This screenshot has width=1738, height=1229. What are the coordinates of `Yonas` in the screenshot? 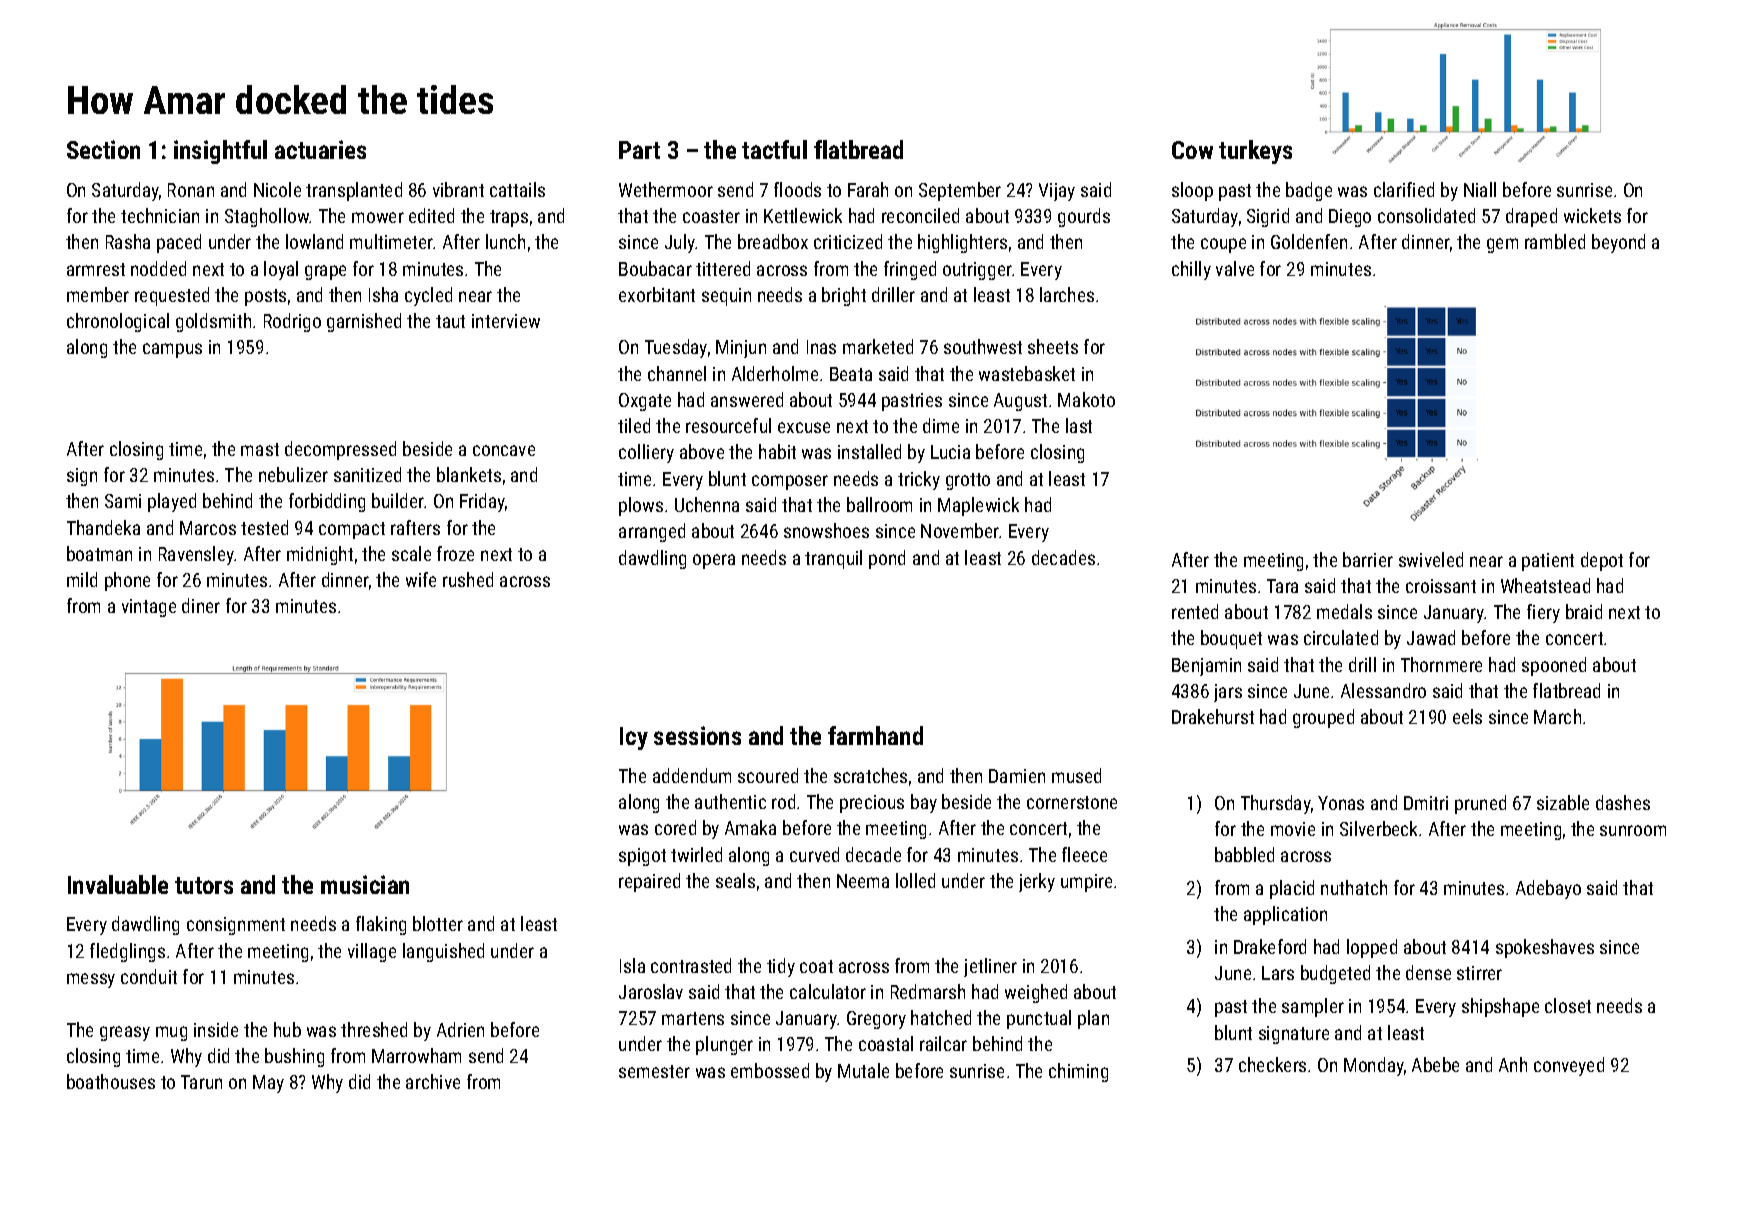 It's located at (1341, 803).
